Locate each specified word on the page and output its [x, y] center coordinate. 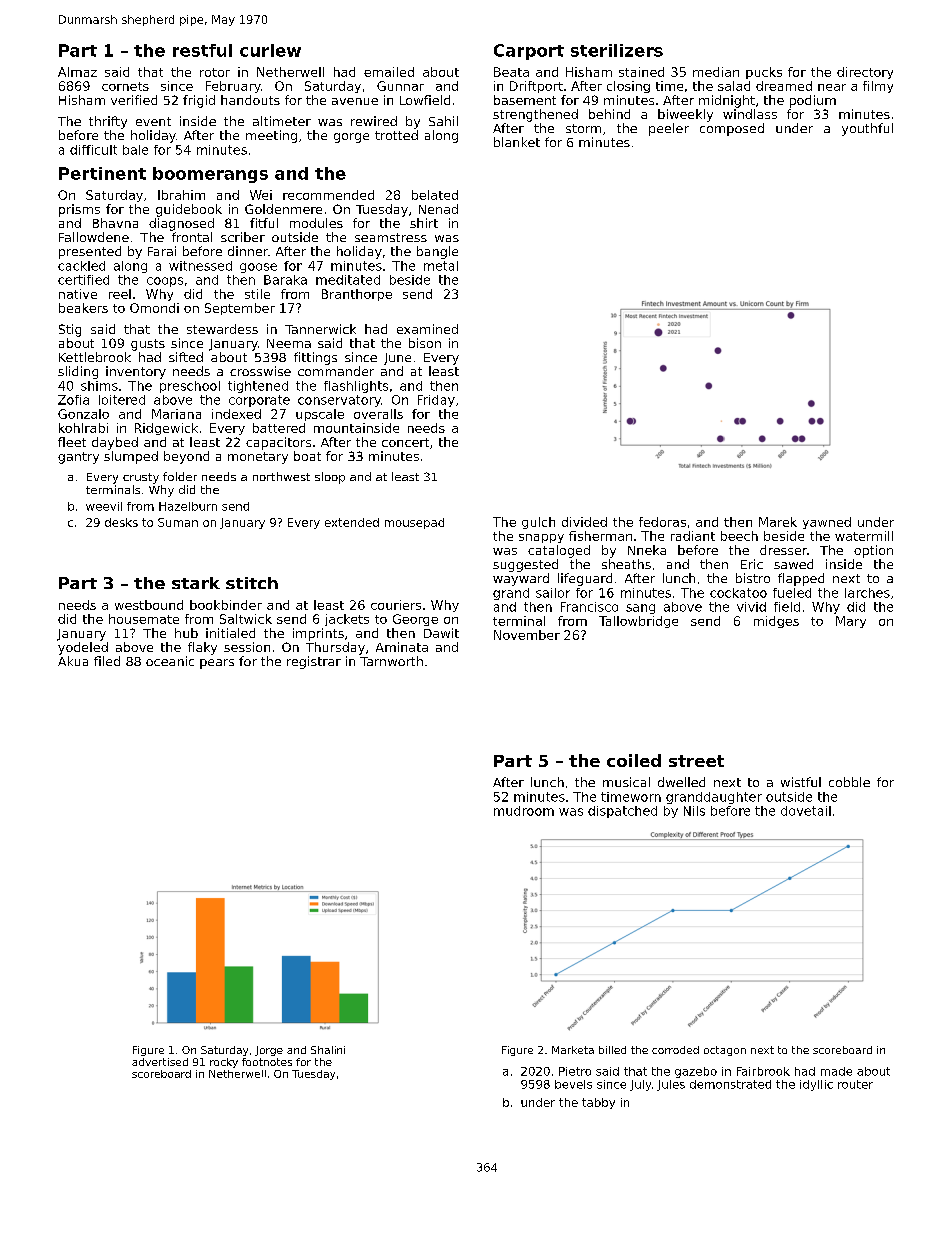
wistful [801, 782]
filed [107, 661]
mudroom [524, 811]
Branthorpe [357, 295]
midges [776, 622]
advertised [160, 1062]
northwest [281, 476]
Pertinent [102, 173]
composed [732, 129]
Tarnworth [391, 661]
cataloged [559, 551]
